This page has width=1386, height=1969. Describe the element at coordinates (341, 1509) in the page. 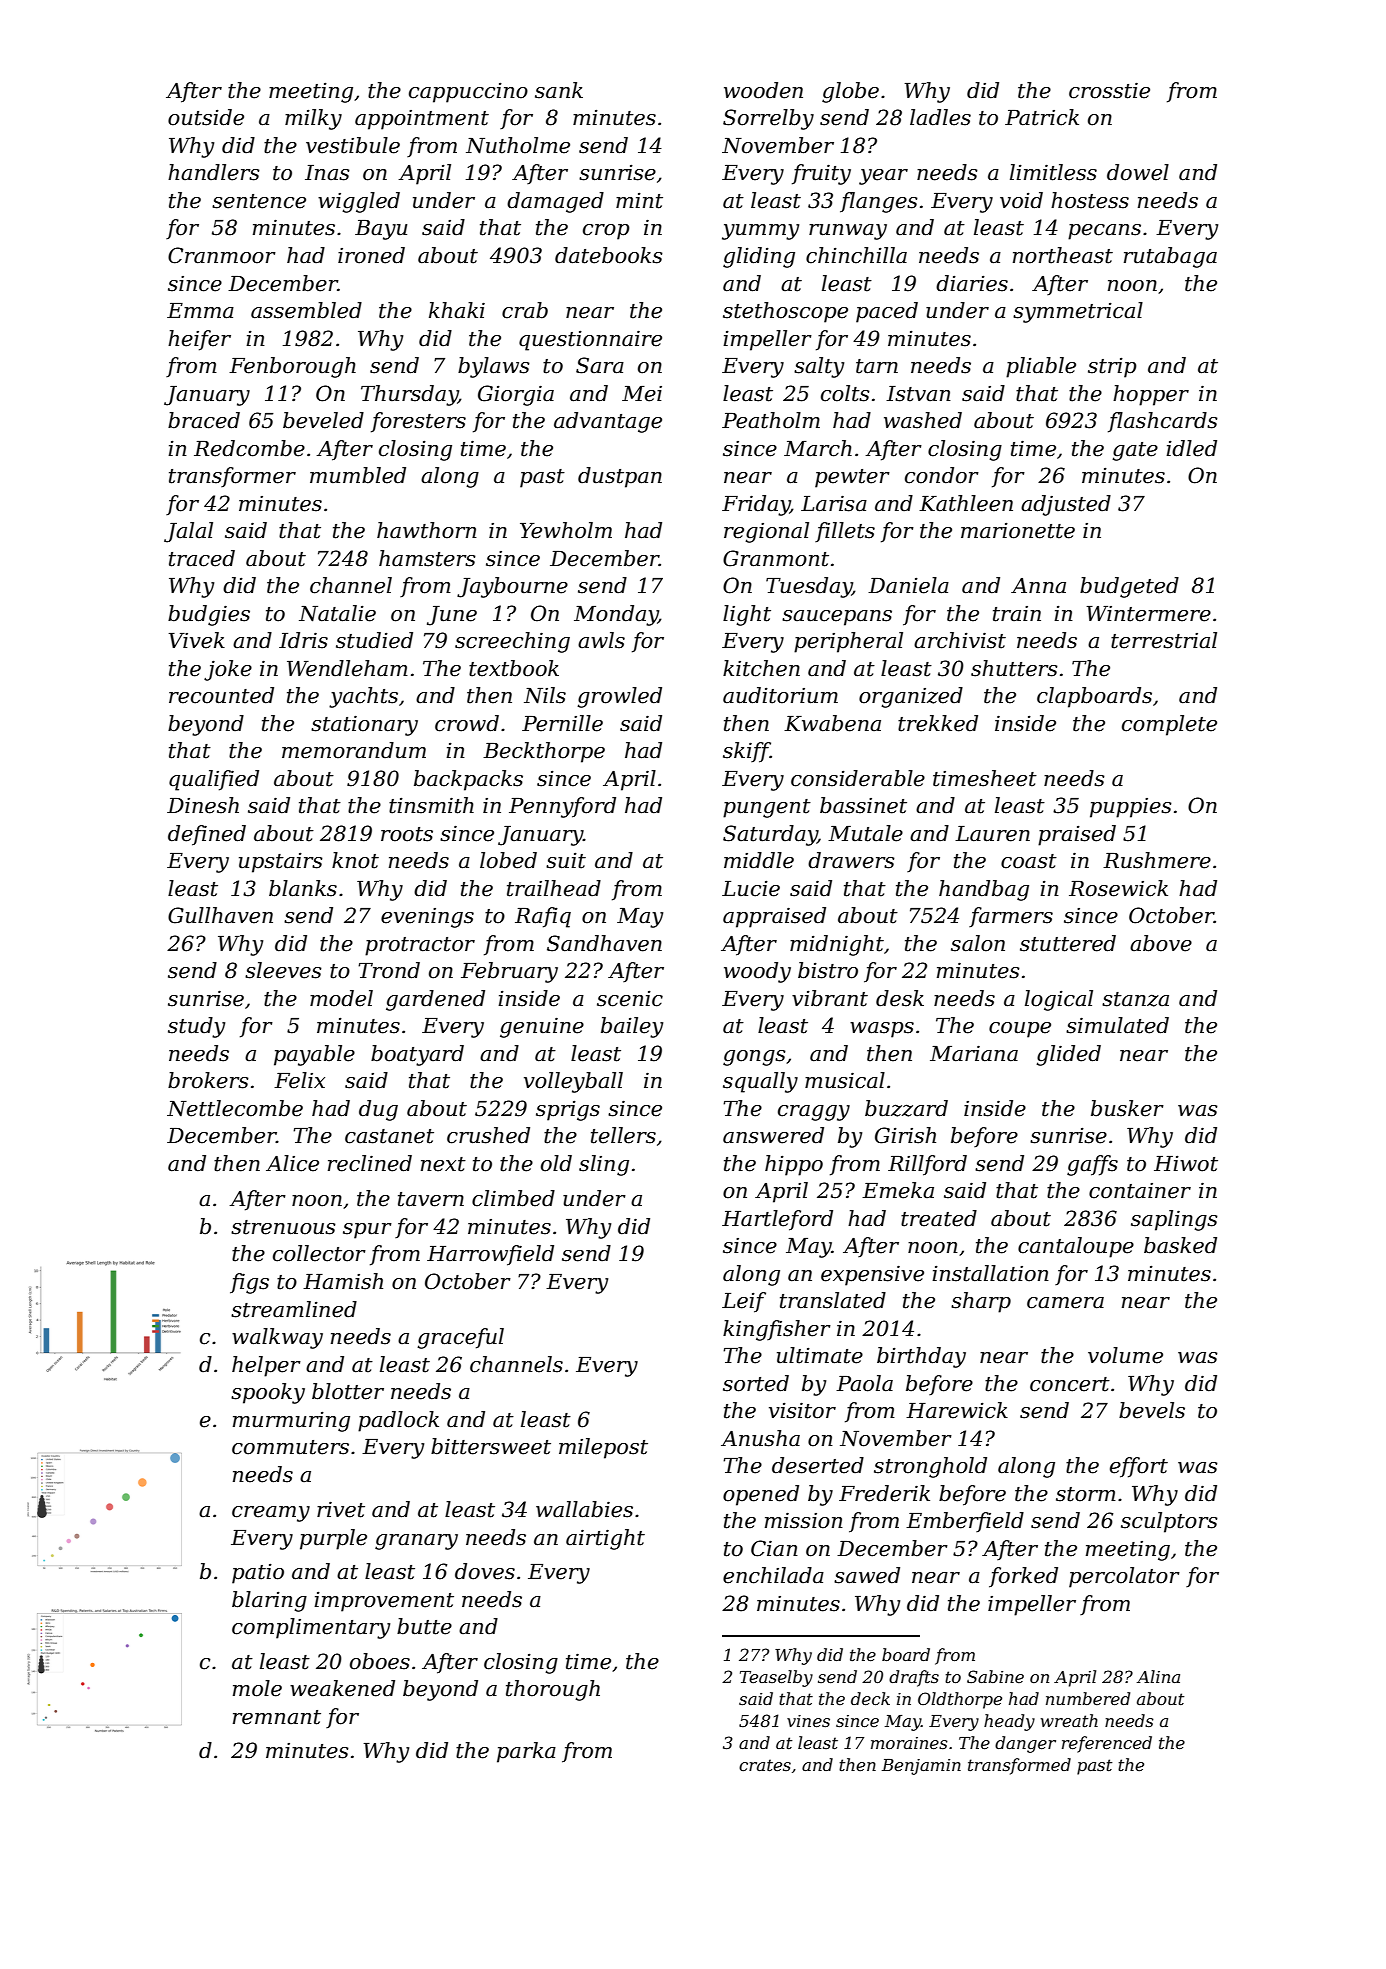

I see `rivet` at that location.
